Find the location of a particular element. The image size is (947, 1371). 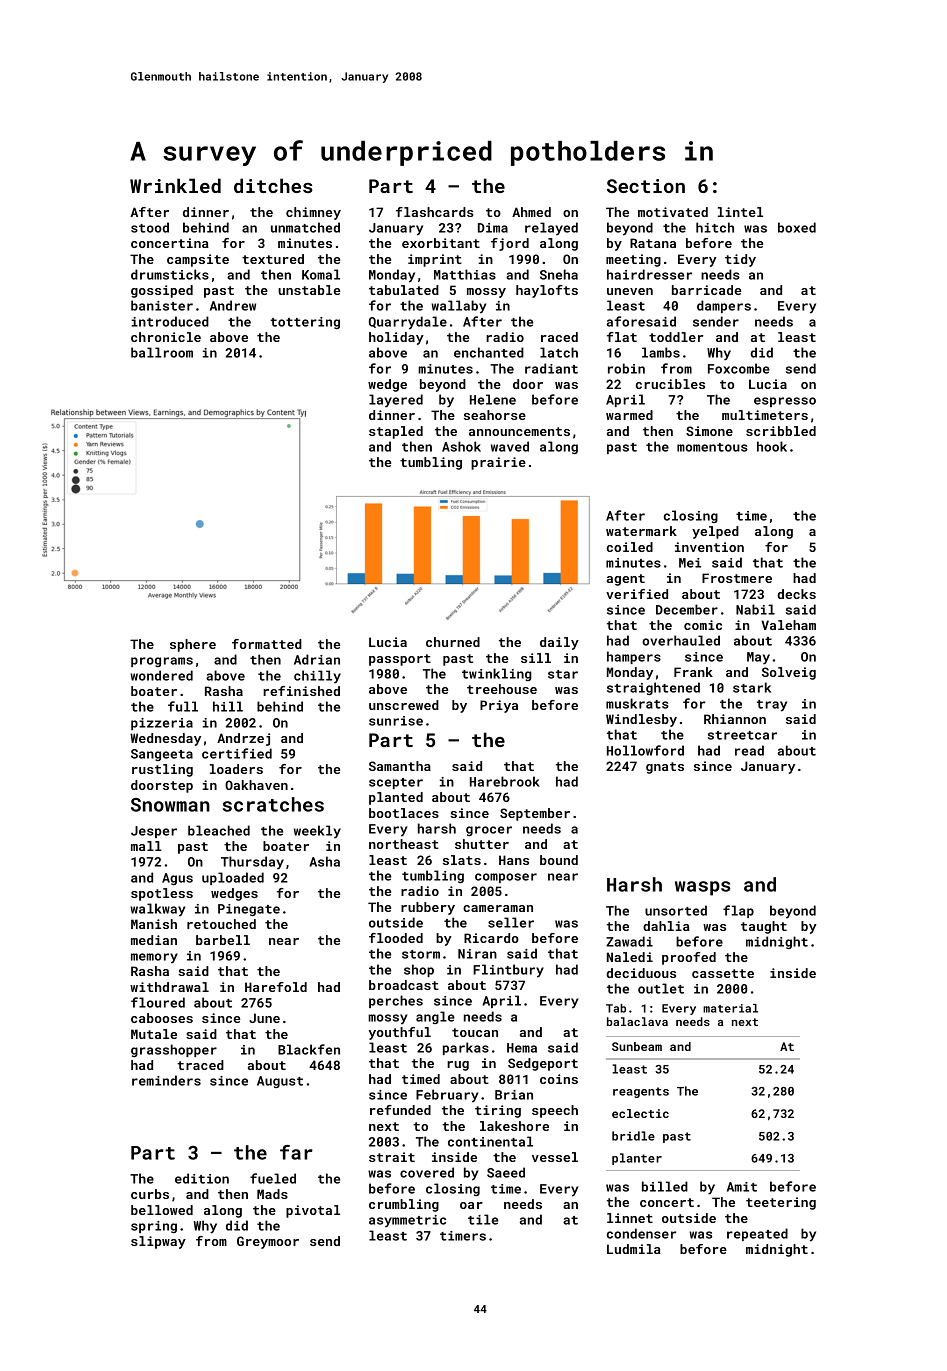

waved is located at coordinates (510, 446).
